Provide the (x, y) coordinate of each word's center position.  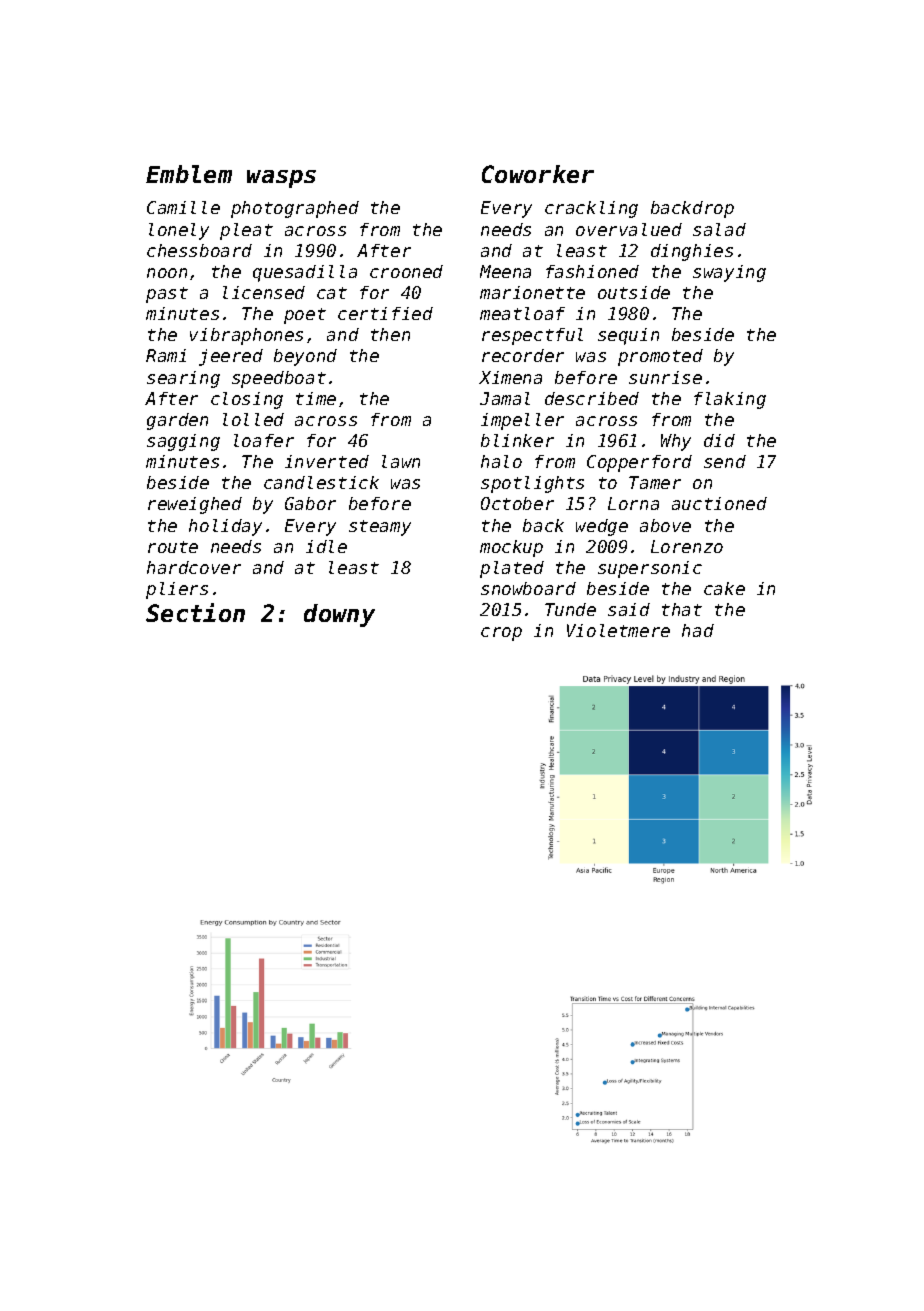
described (592, 398)
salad (719, 229)
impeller (522, 421)
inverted (327, 461)
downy (339, 615)
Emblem (189, 174)
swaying (729, 273)
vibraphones (246, 336)
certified (385, 313)
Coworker (538, 174)
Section (195, 612)
